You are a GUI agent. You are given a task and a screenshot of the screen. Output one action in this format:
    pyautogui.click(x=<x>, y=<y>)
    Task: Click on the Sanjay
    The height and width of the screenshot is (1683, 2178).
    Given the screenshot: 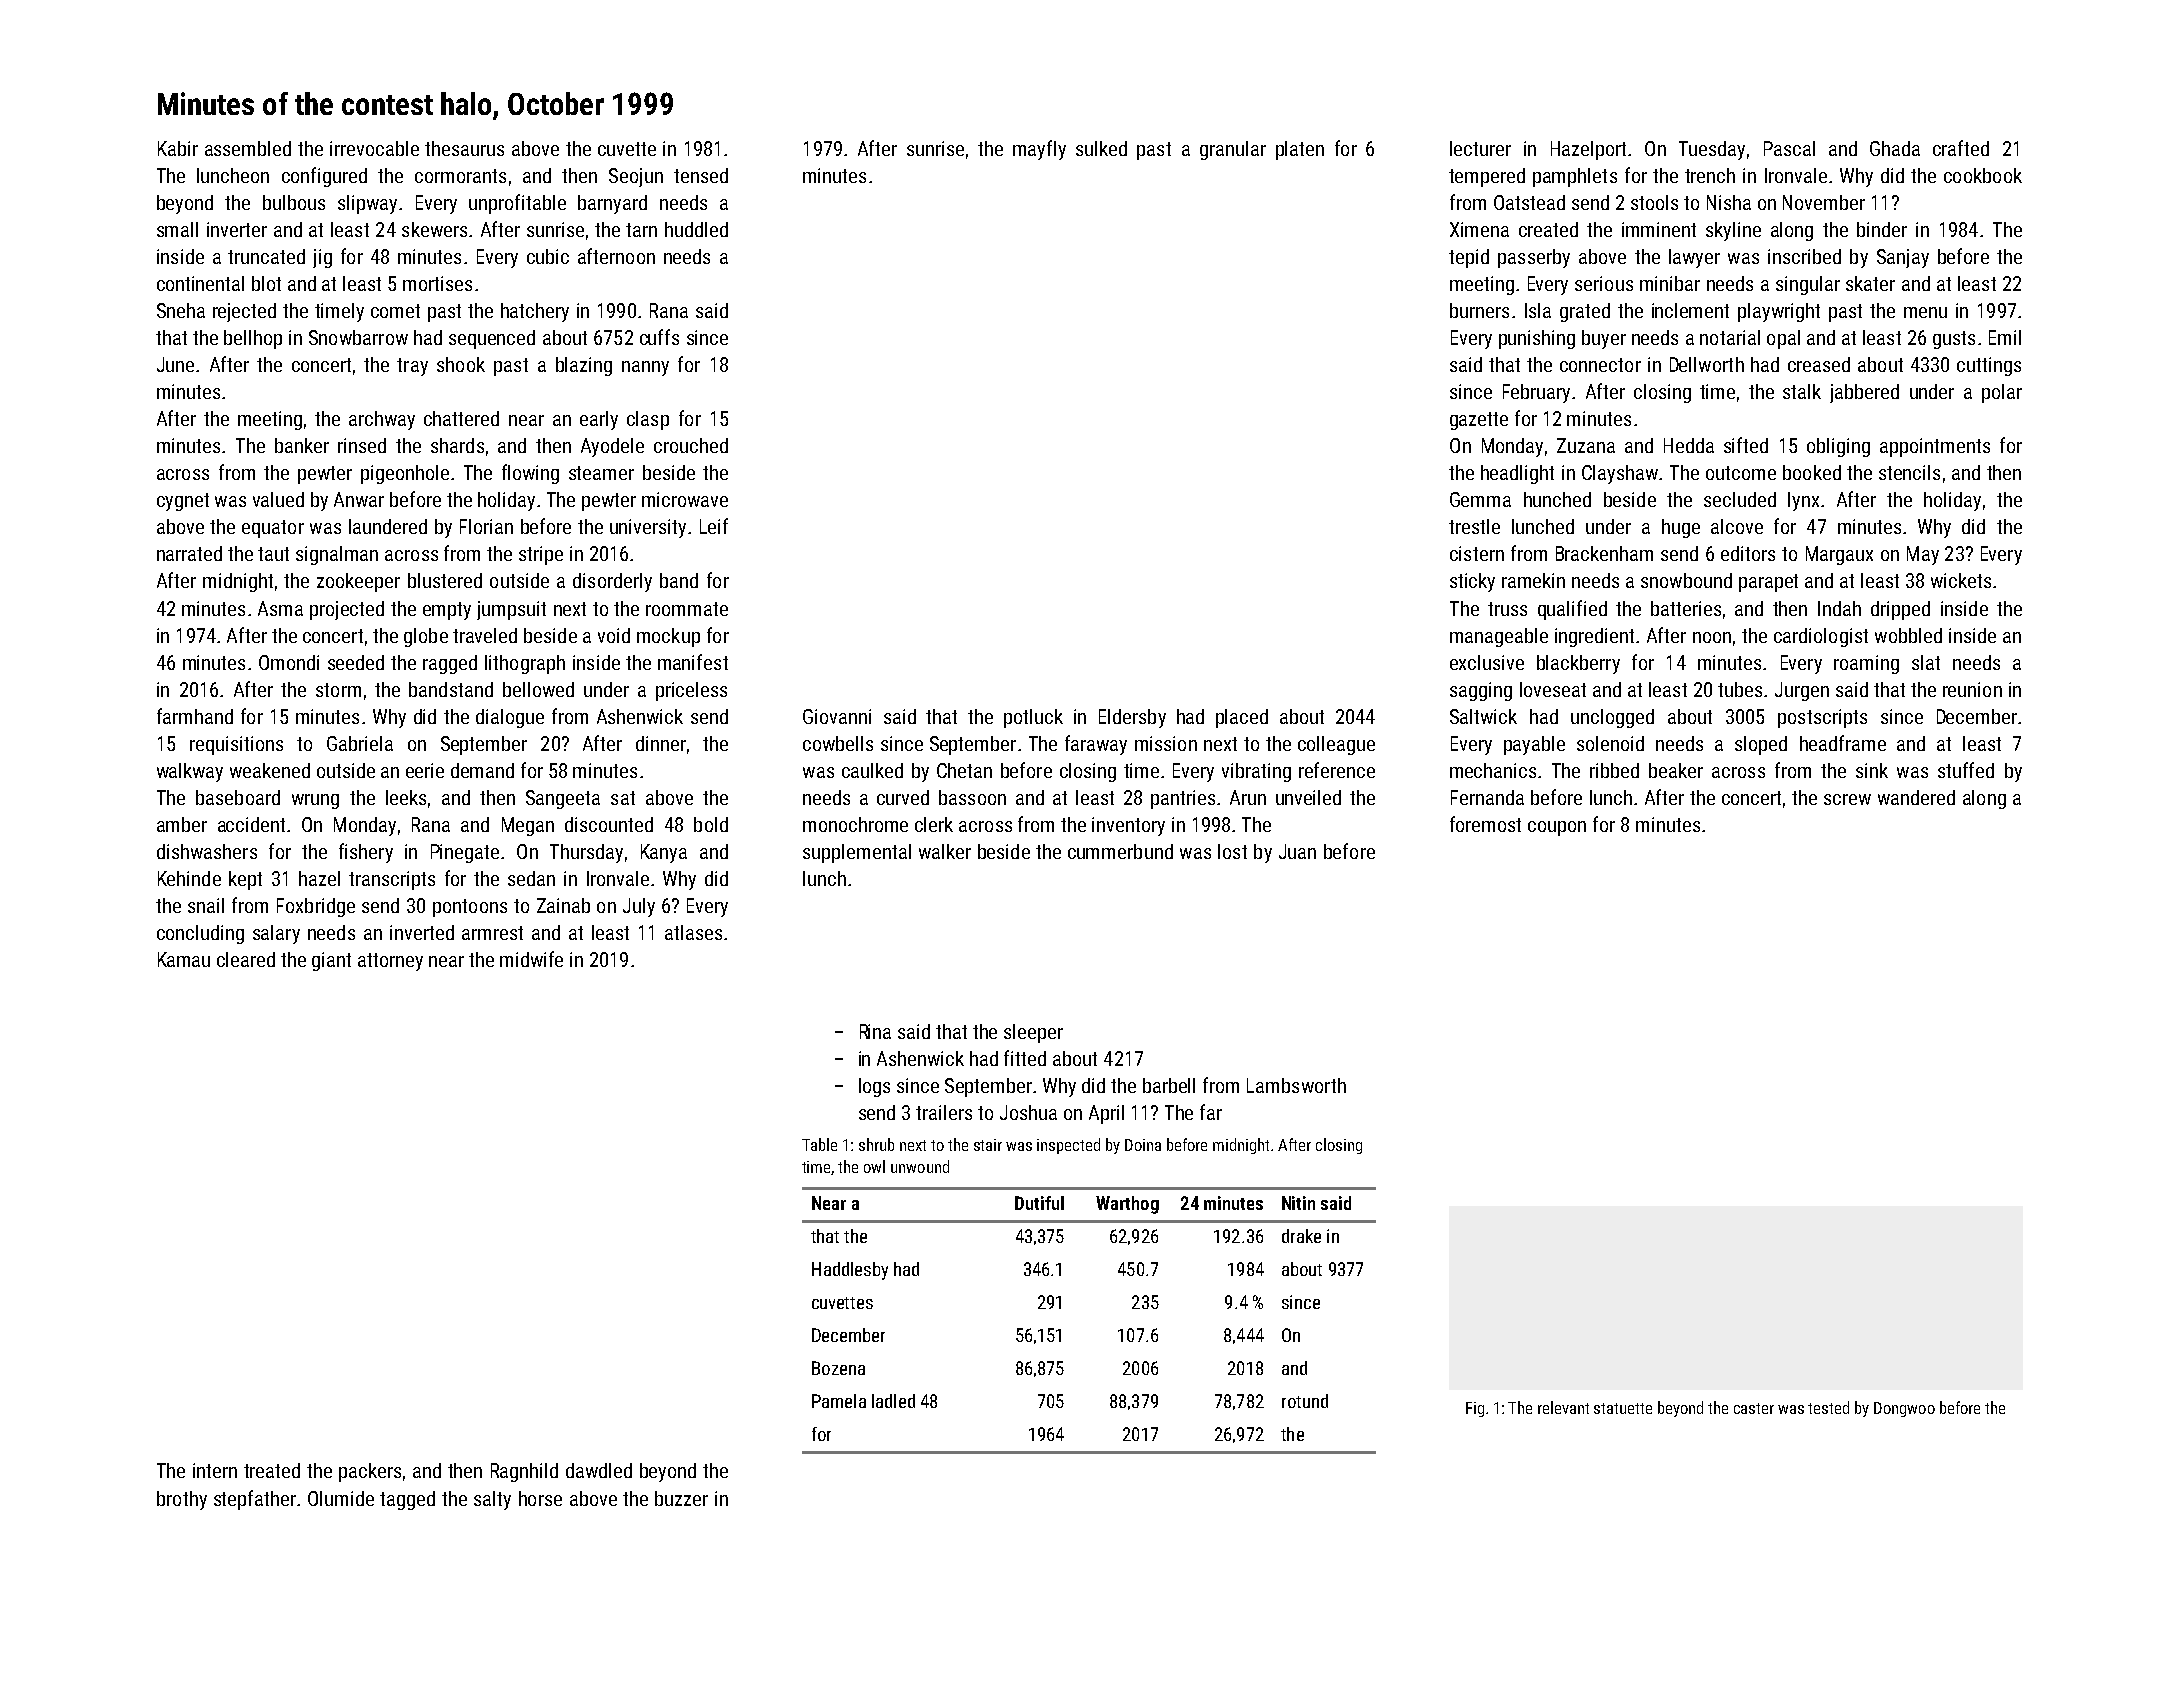 What is the action you would take?
    pyautogui.click(x=1903, y=258)
